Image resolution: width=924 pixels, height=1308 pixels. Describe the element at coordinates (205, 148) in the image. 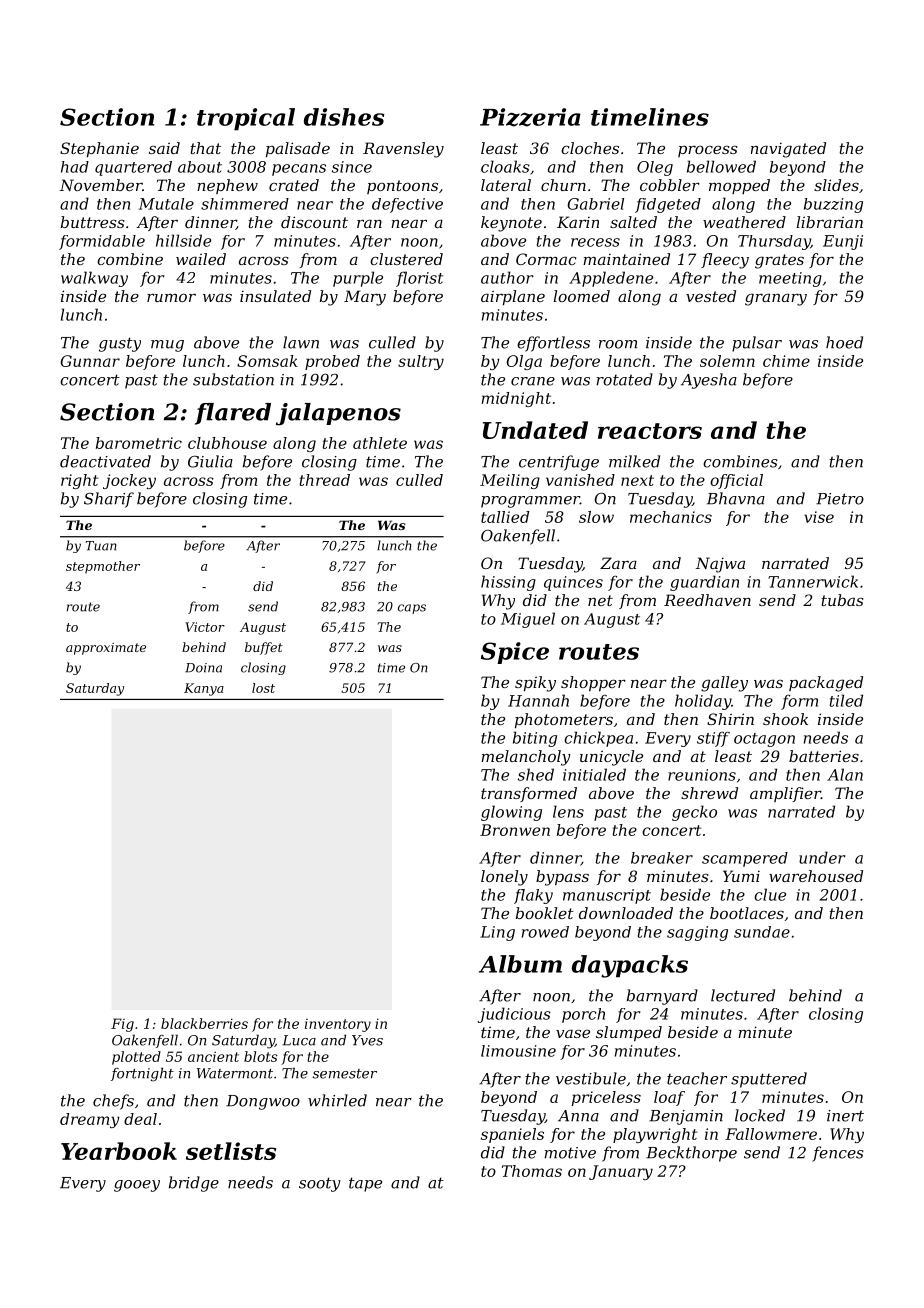

I see `that` at that location.
